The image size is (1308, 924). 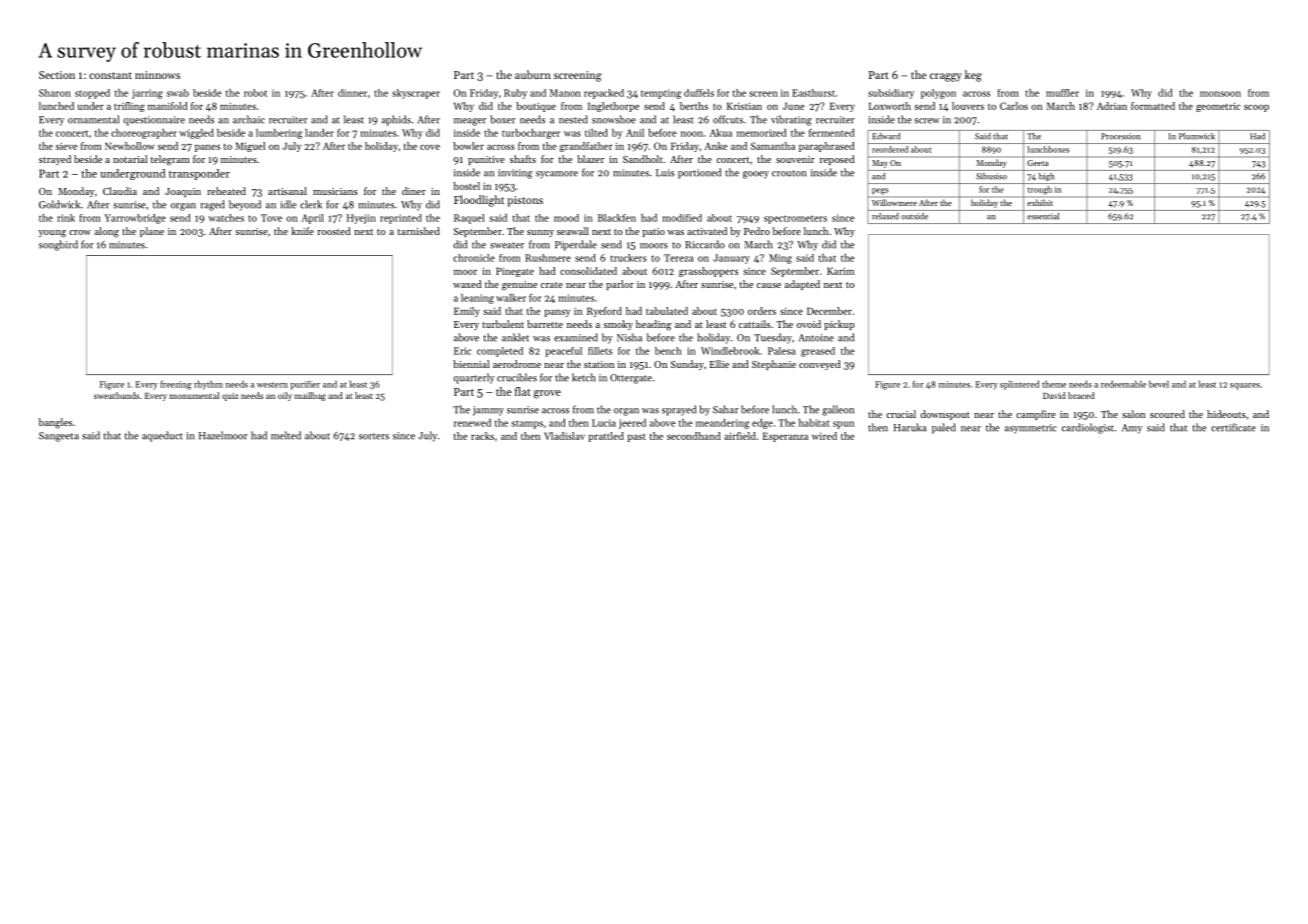 I want to click on mailbag, so click(x=310, y=396).
